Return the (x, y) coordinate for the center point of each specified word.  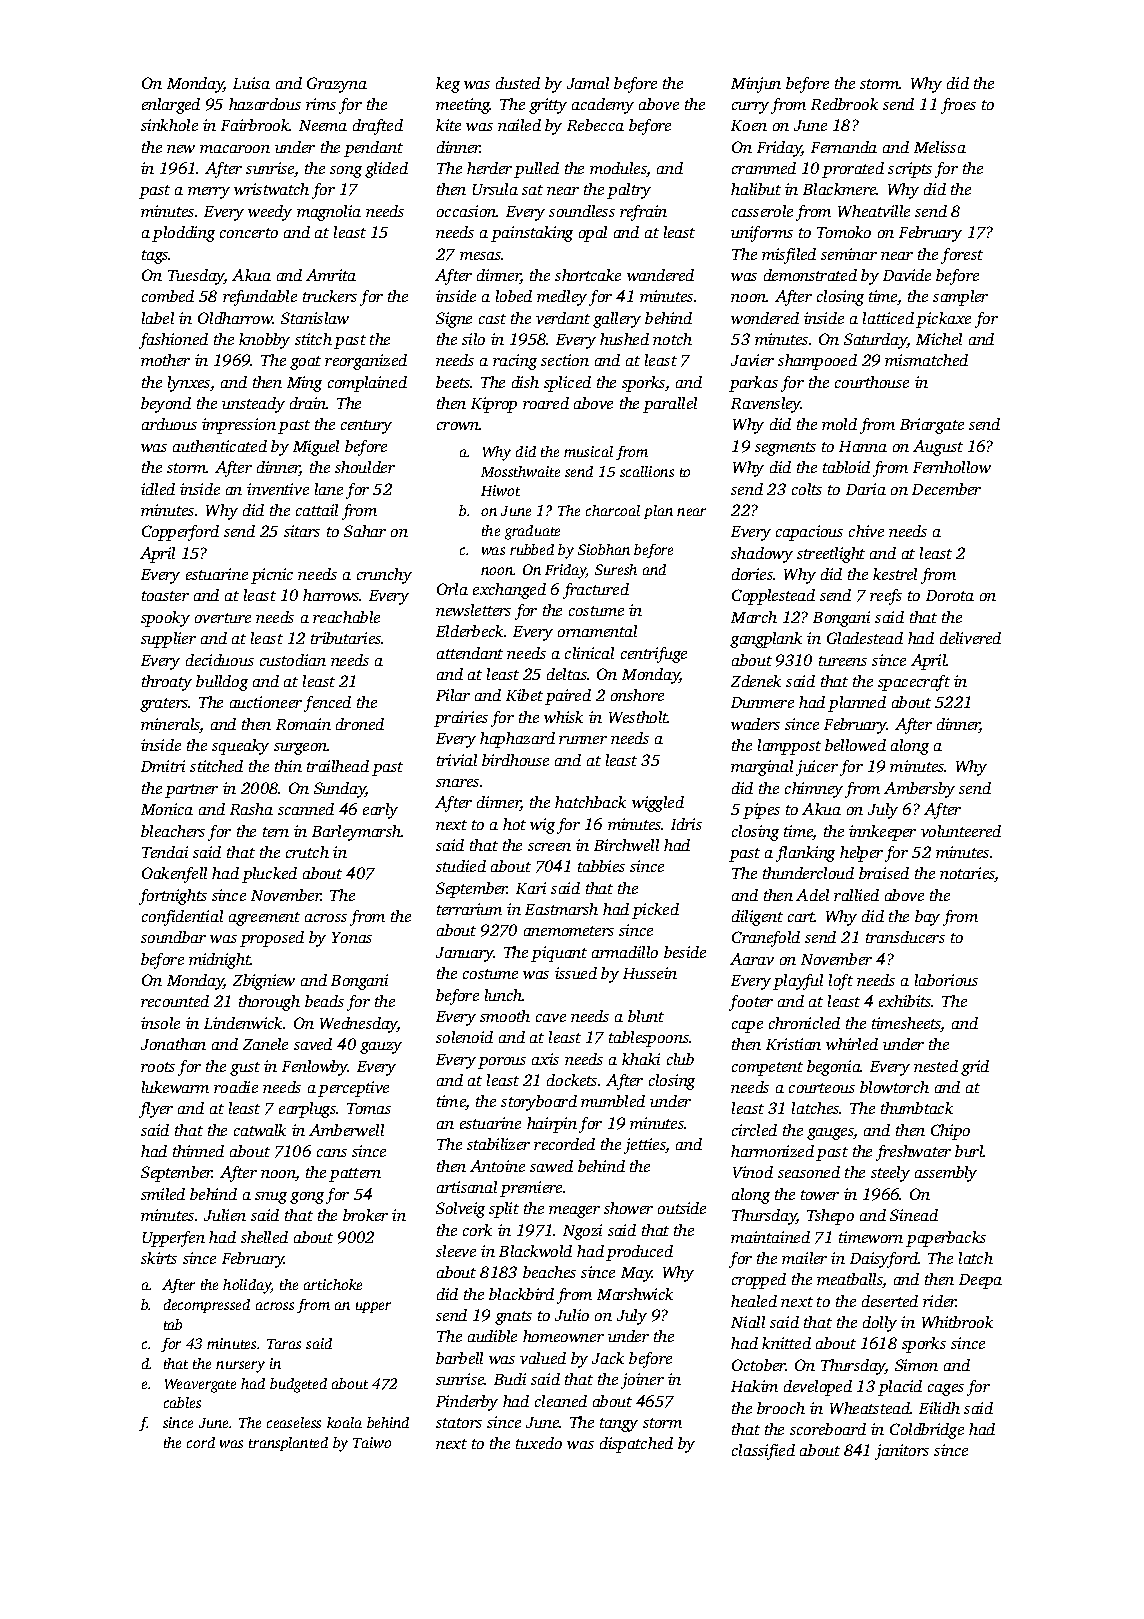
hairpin (552, 1125)
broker (365, 1215)
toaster (165, 596)
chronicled (804, 1023)
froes (958, 106)
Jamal (588, 83)
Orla (452, 589)
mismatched (926, 360)
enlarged (171, 106)
